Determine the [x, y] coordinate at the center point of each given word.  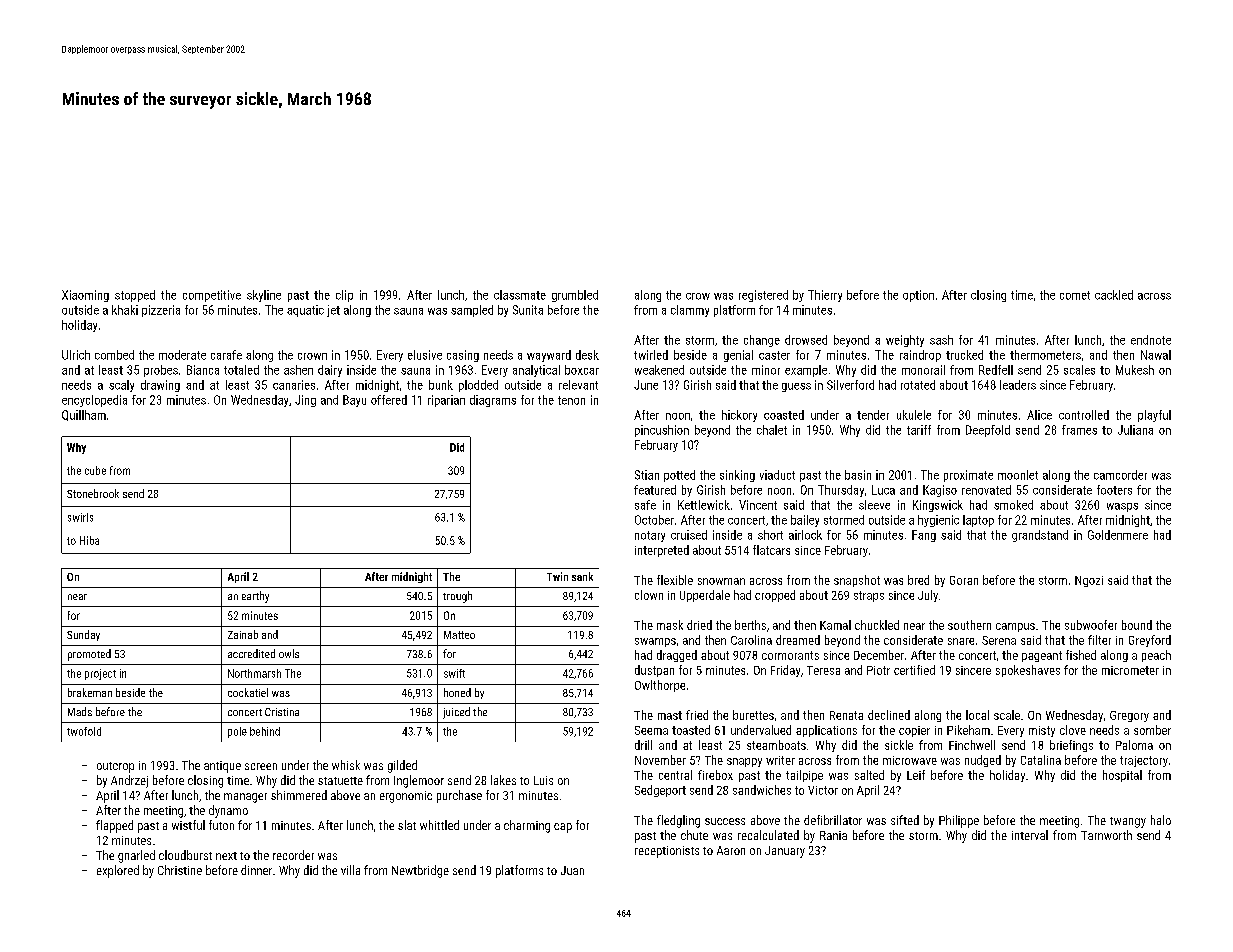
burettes [753, 715]
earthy [255, 597]
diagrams [493, 401]
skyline [264, 296]
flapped [114, 826]
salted [869, 775]
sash [941, 340]
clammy [690, 311]
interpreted [662, 551]
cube [95, 470]
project [100, 674]
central [675, 775]
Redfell [996, 370]
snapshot [857, 581]
